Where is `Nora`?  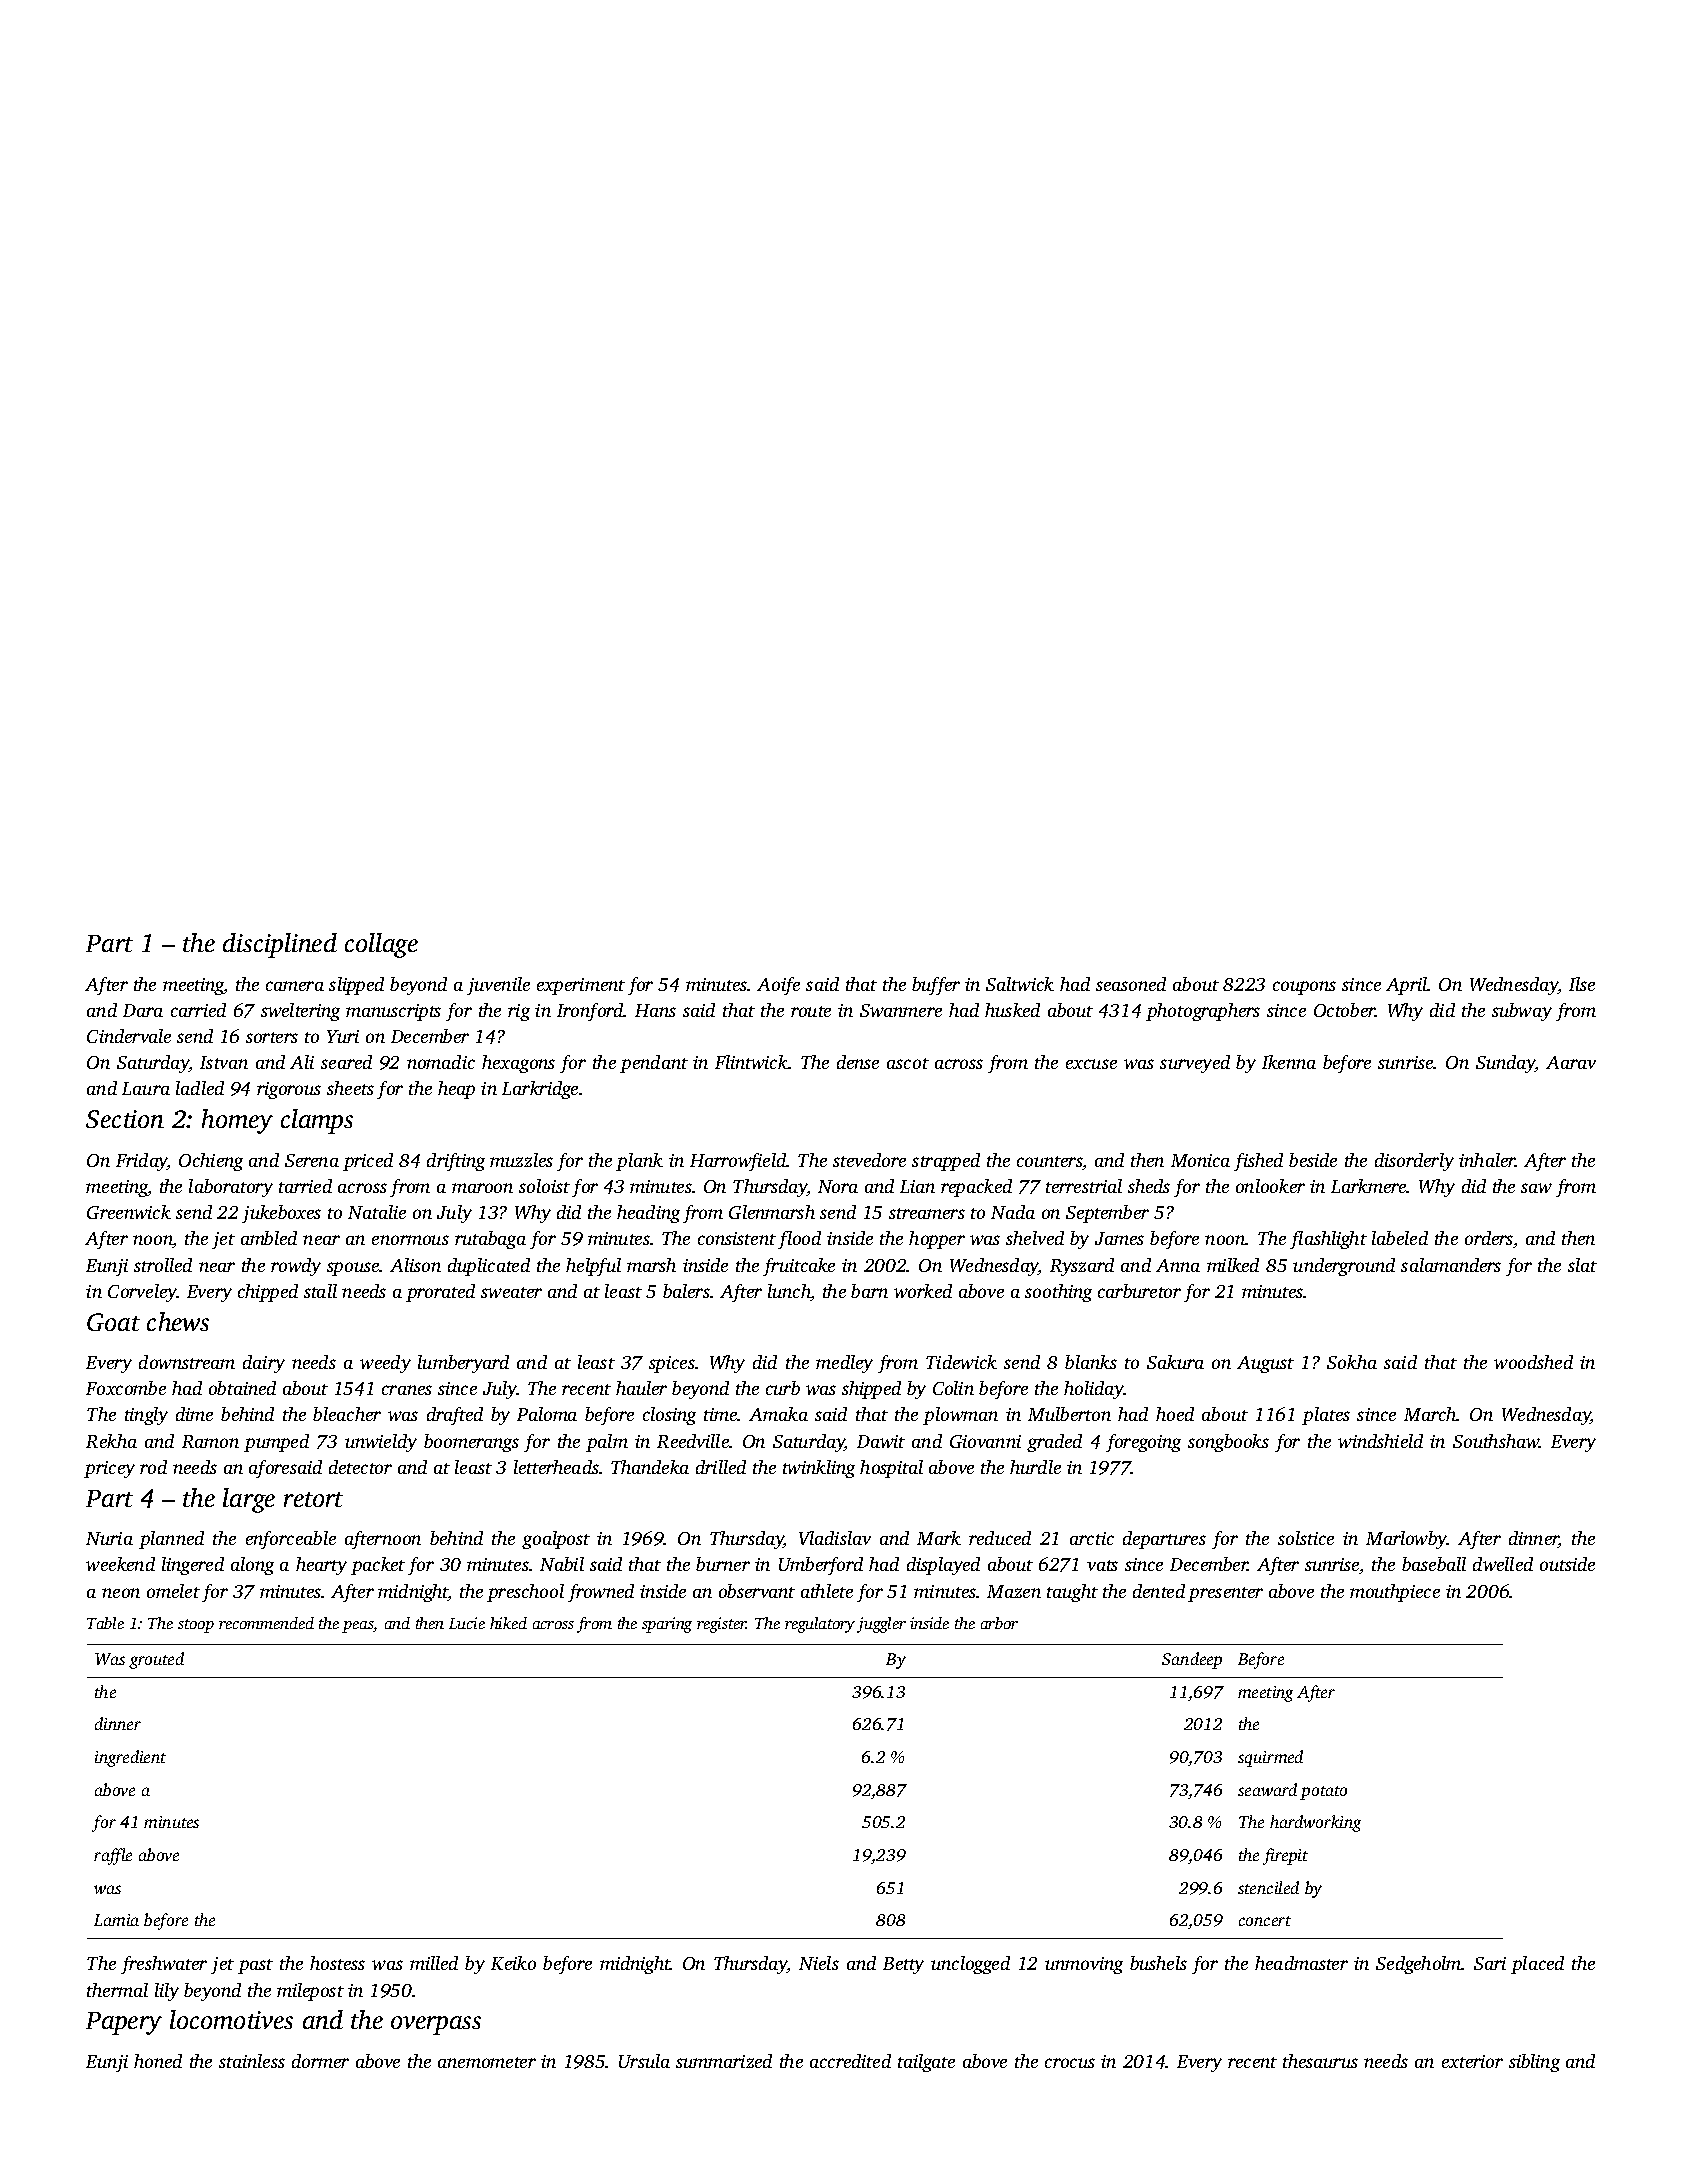 Nora is located at coordinates (838, 1186).
